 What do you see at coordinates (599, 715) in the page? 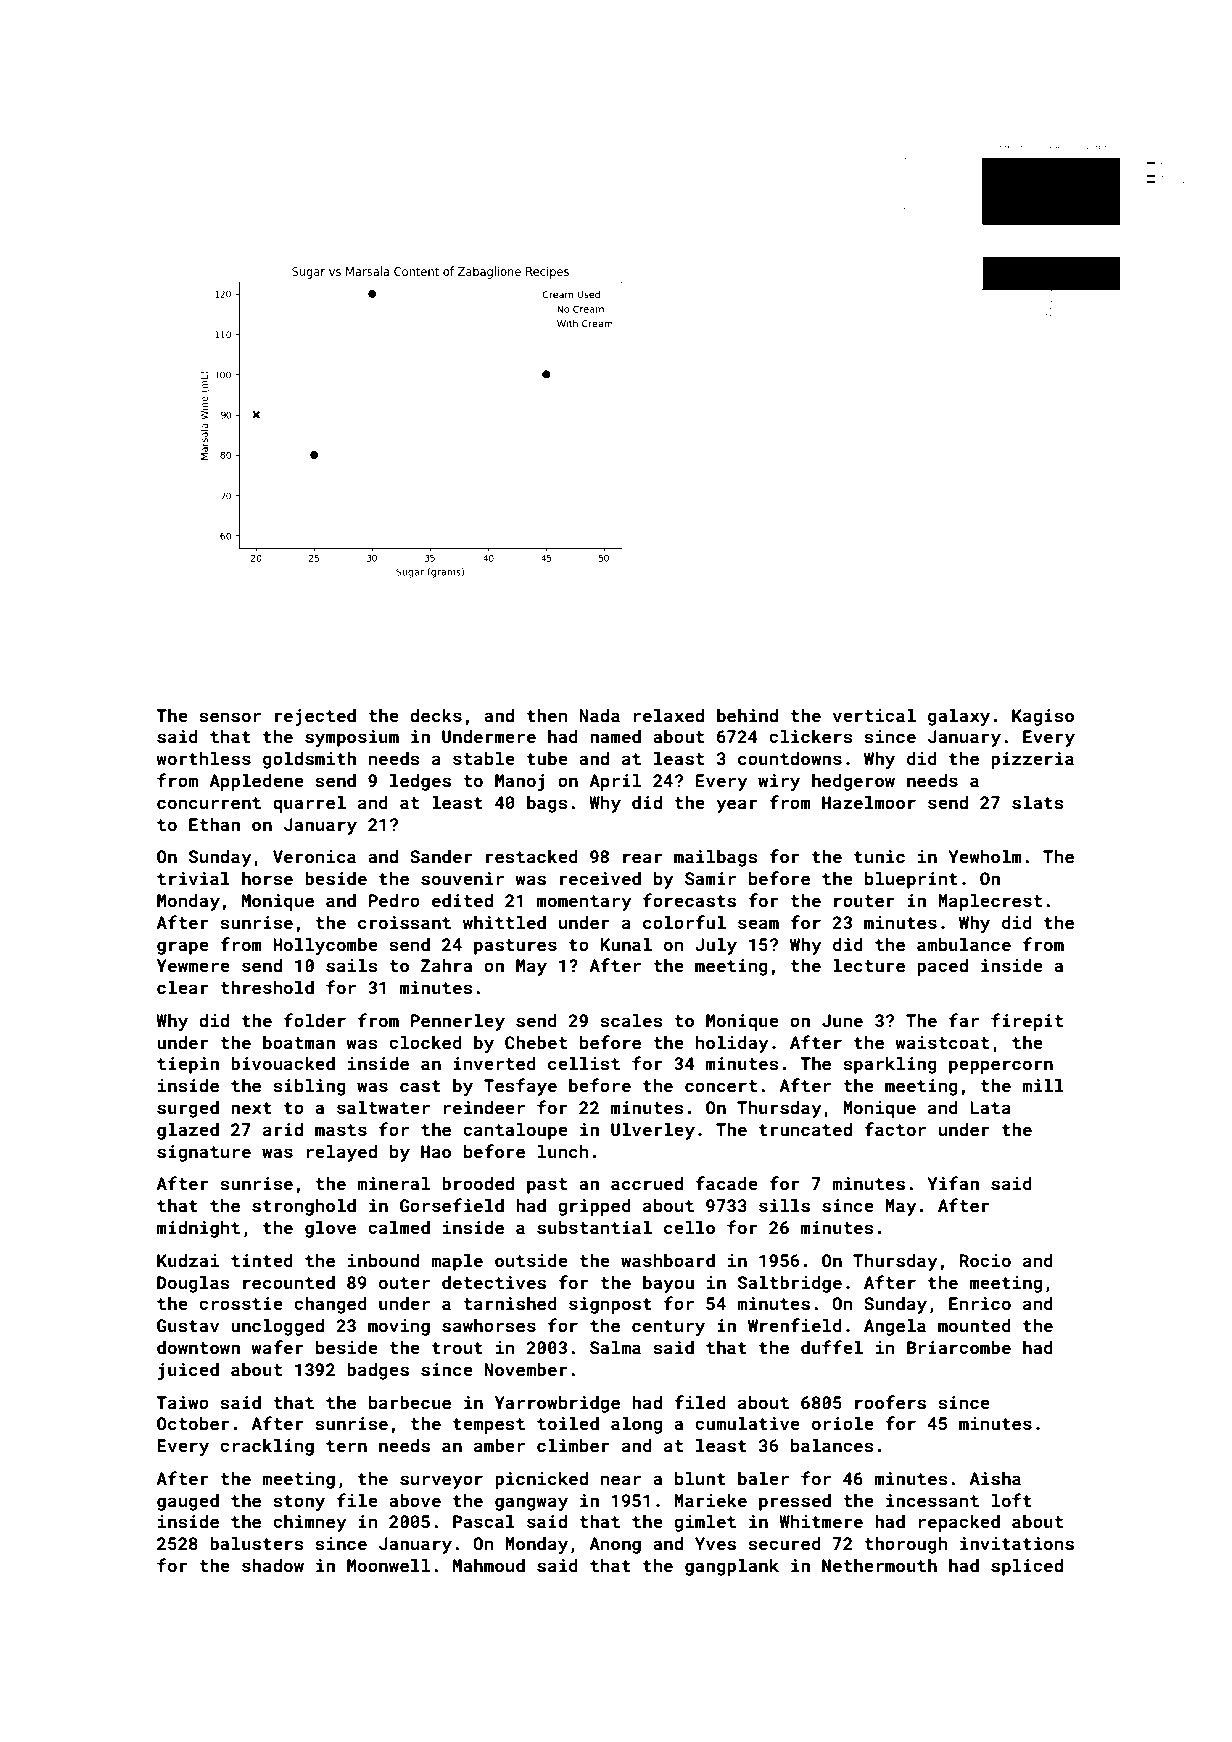
I see `Nada` at bounding box center [599, 715].
